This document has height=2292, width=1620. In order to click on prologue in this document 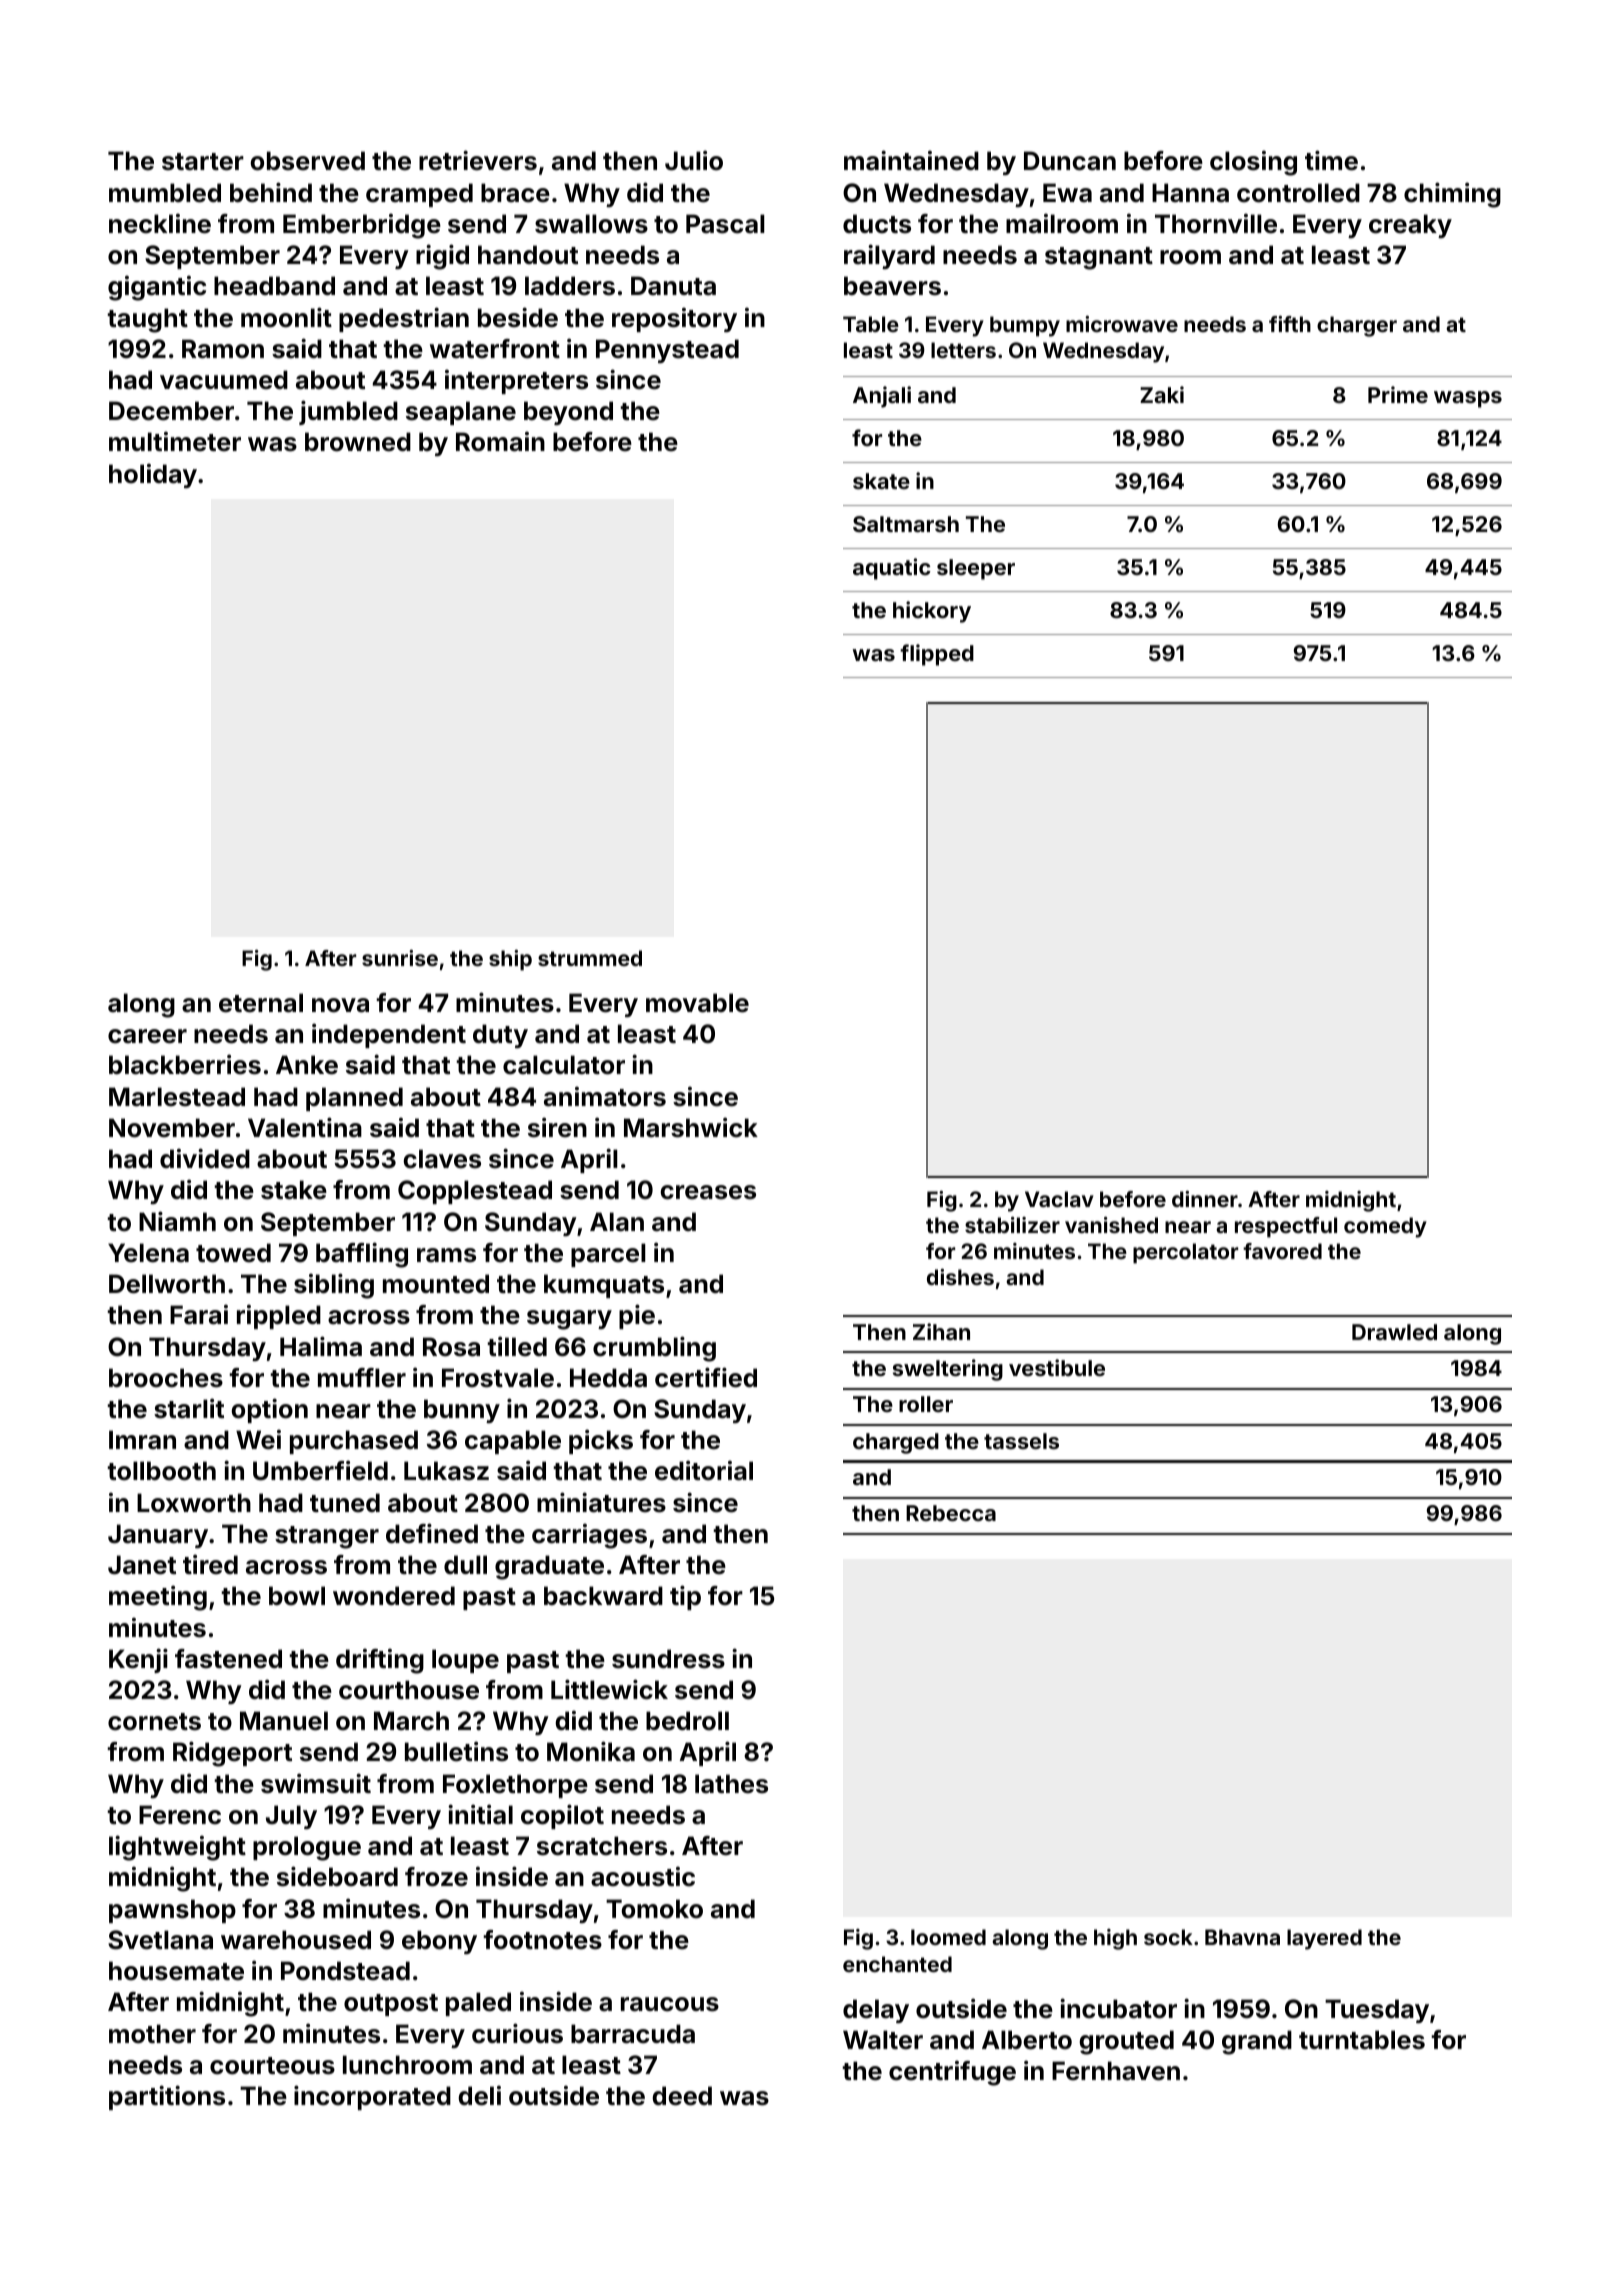, I will do `click(307, 1848)`.
